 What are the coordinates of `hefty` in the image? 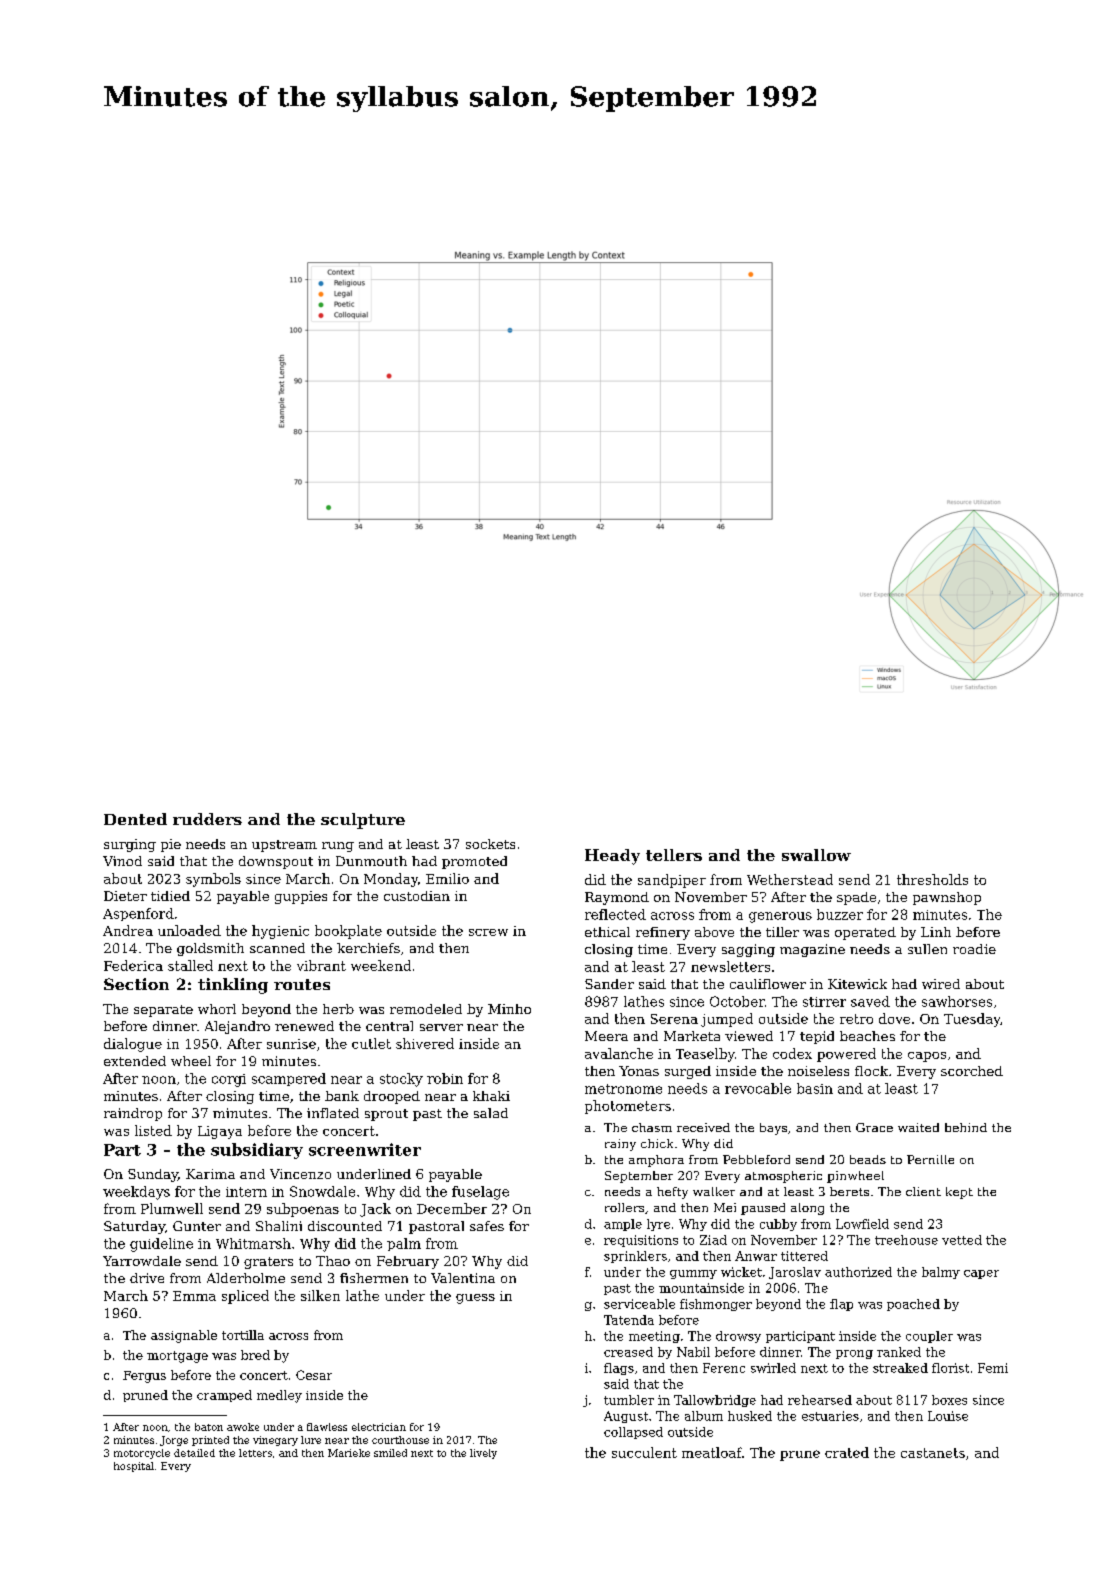 It's located at (672, 1193).
